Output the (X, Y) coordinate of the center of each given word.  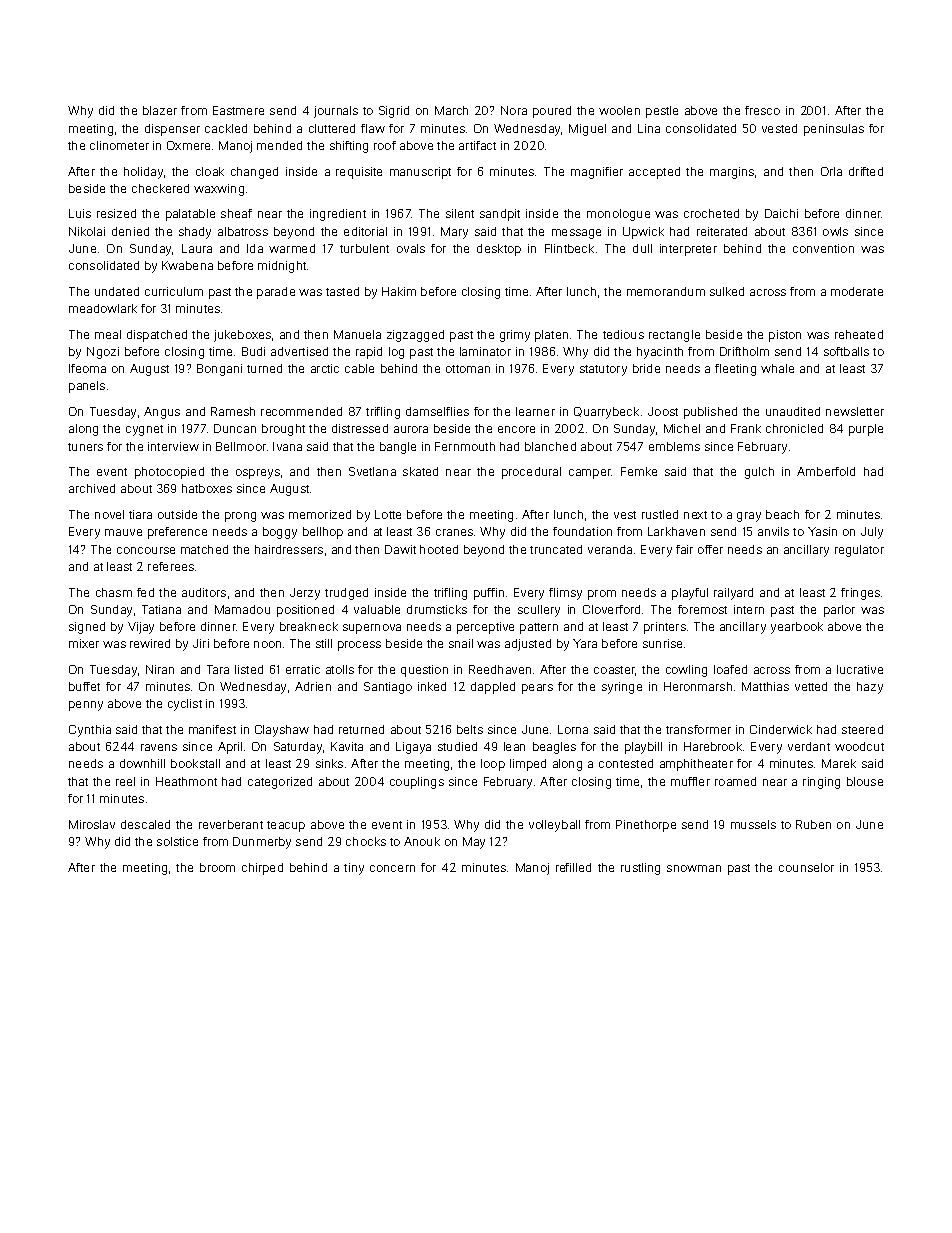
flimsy (565, 594)
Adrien (313, 686)
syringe (622, 688)
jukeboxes (242, 336)
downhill (142, 763)
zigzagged (415, 336)
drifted (866, 171)
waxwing (219, 190)
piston (785, 336)
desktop (499, 250)
